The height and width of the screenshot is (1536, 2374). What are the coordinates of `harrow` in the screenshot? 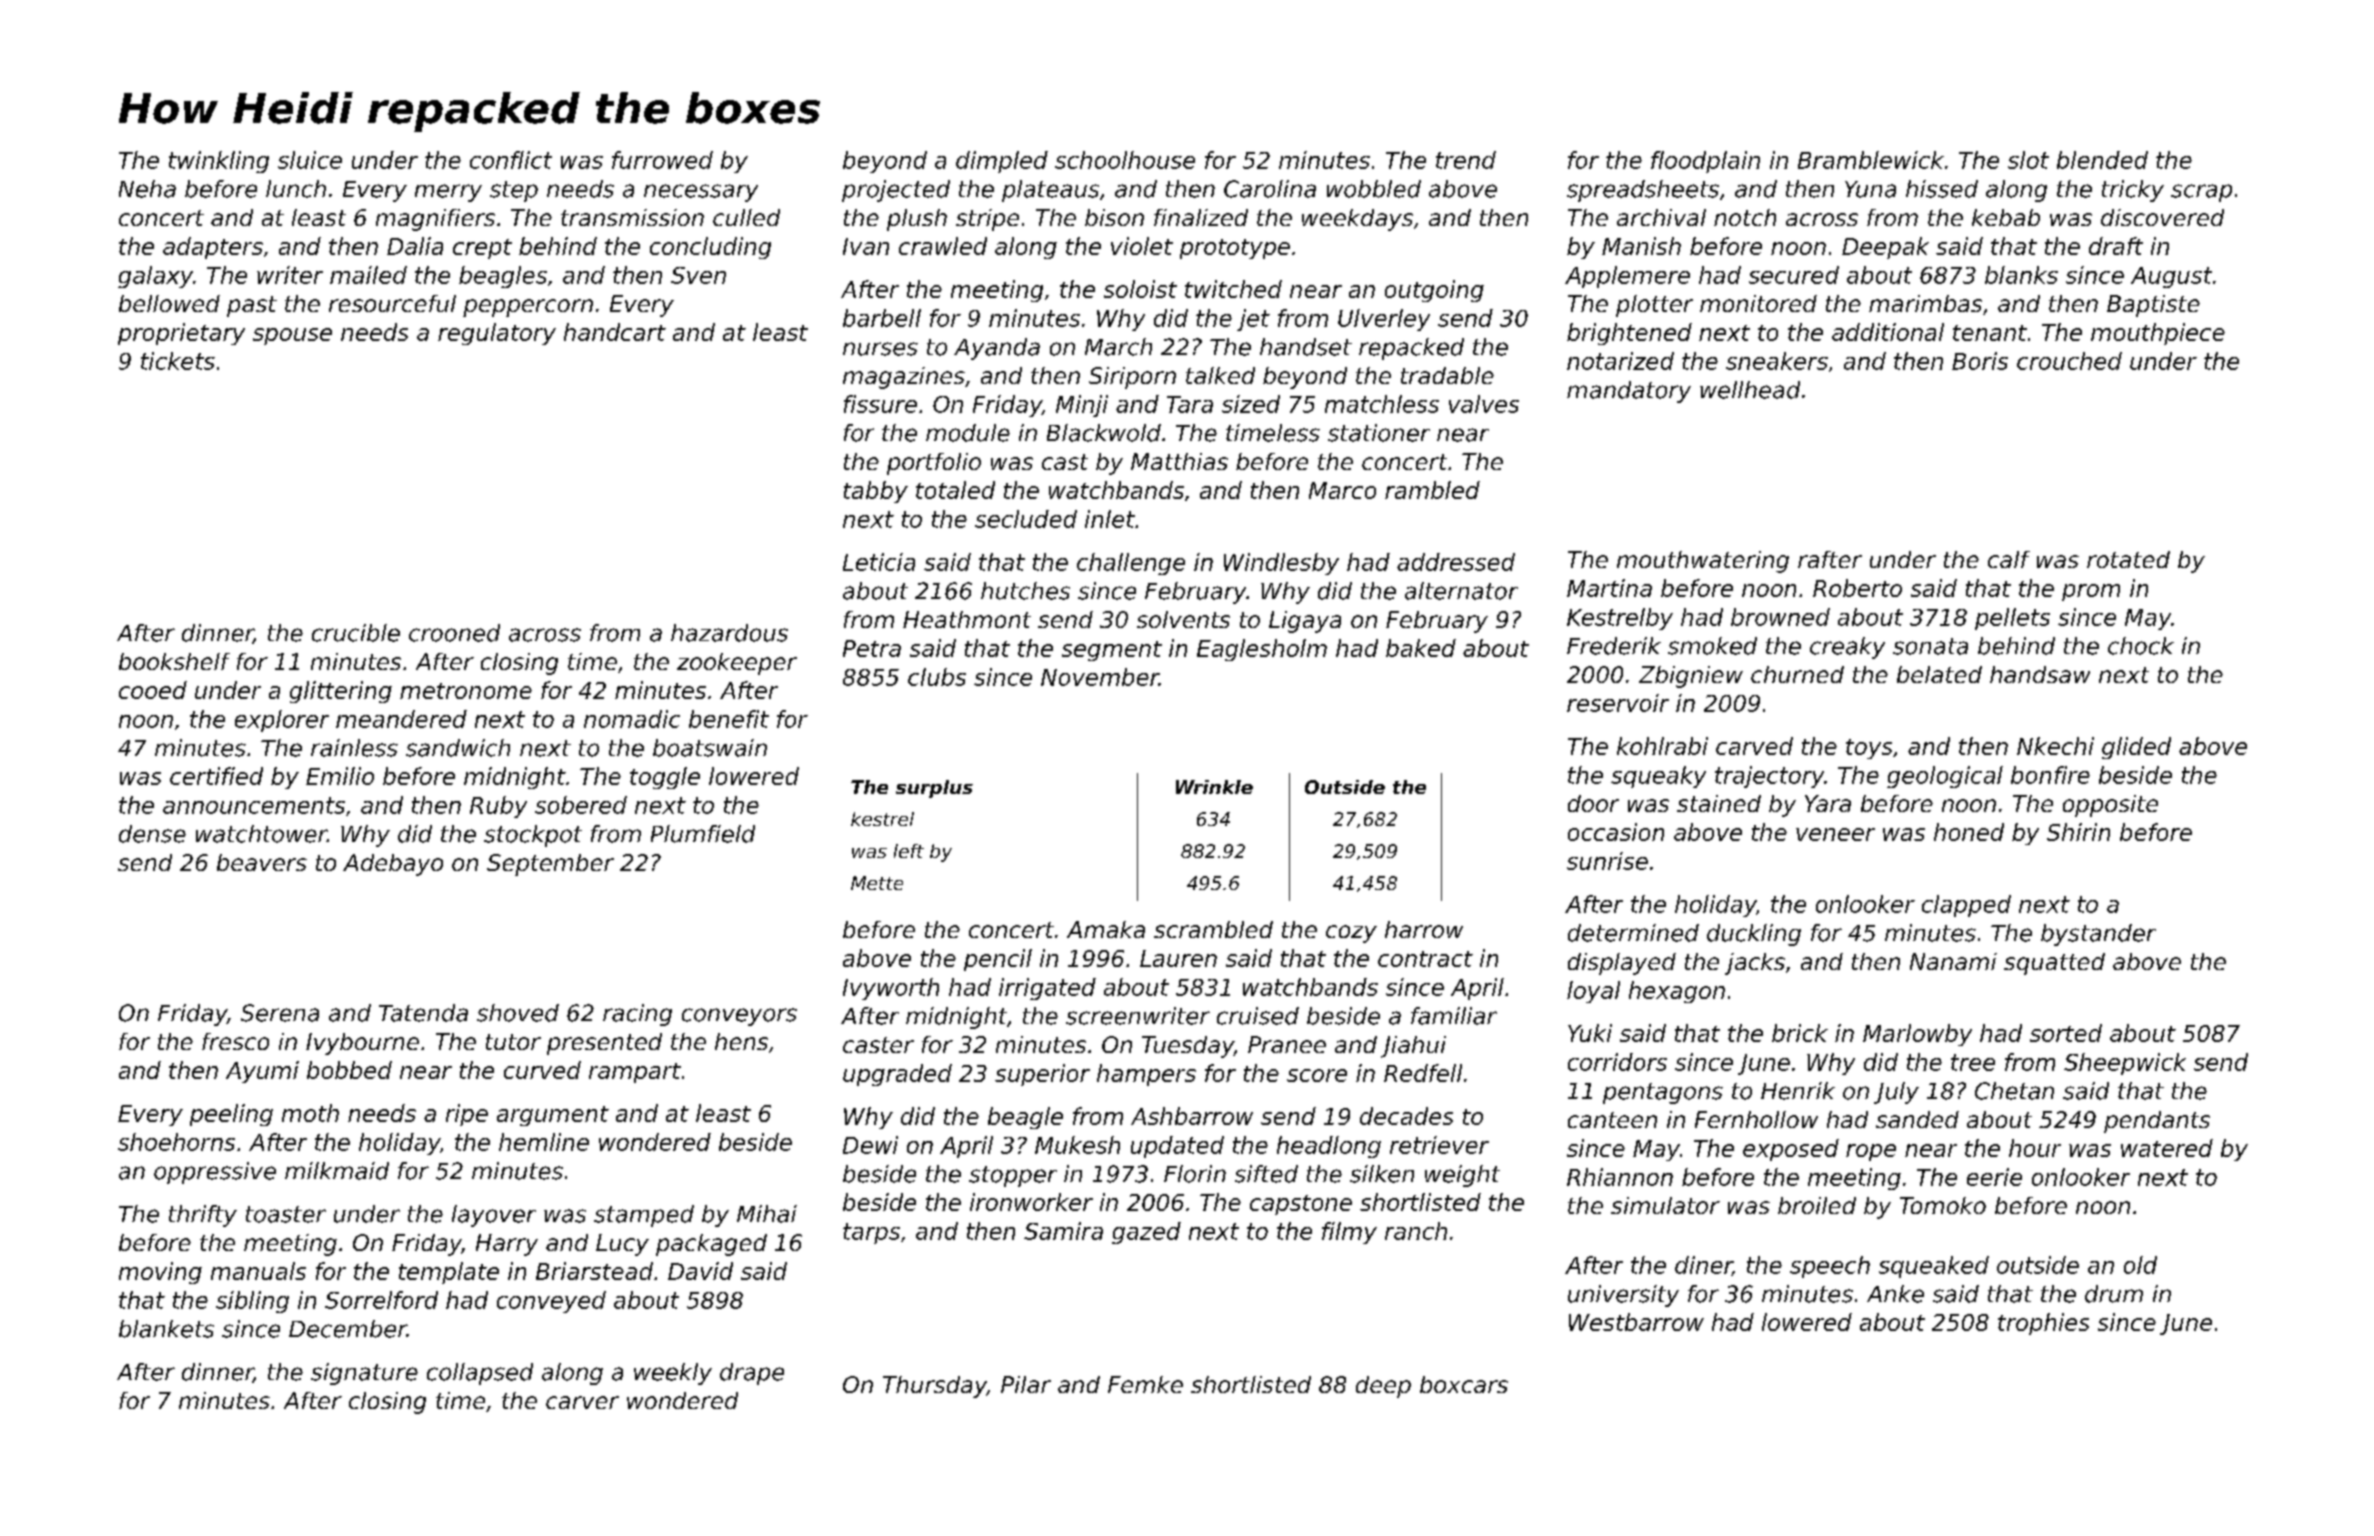 It's located at (1424, 929).
